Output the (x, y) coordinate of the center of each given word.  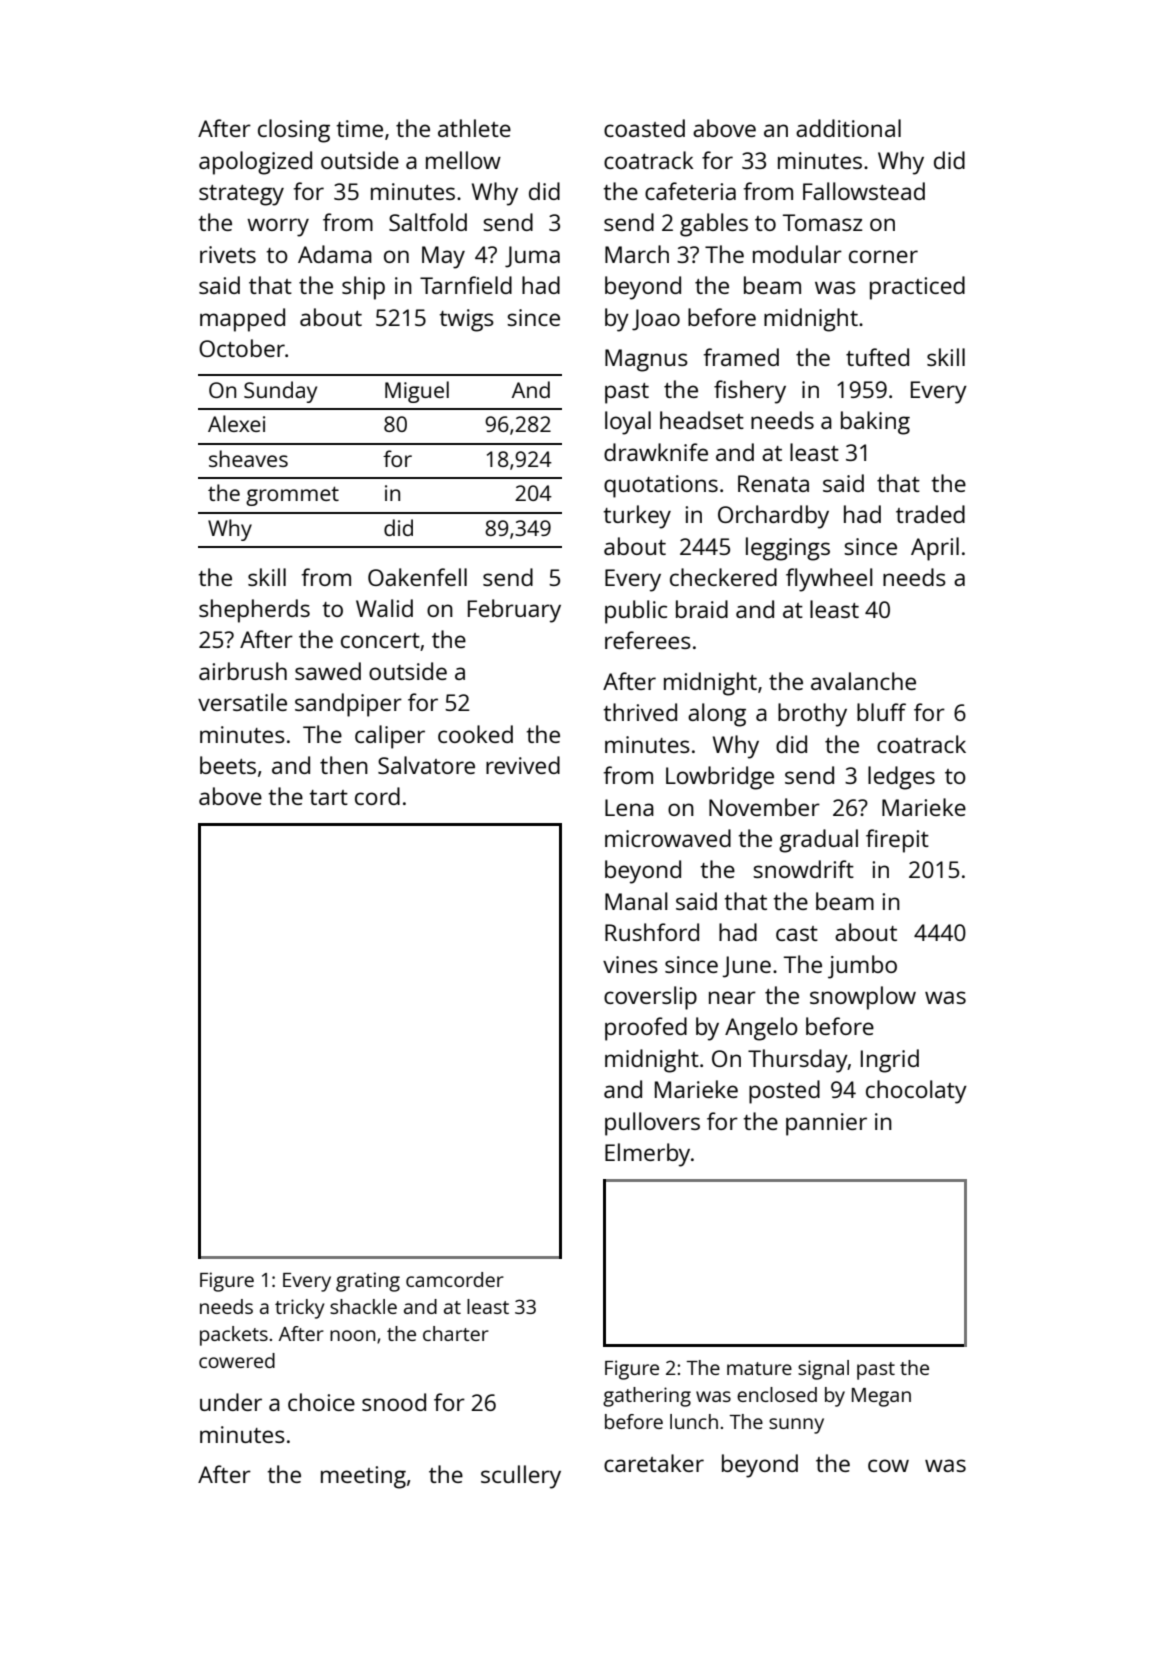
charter (456, 1333)
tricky (300, 1309)
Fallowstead (864, 191)
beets (228, 765)
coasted (644, 128)
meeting (363, 1477)
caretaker (654, 1463)
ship (363, 288)
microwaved (668, 838)
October (242, 348)
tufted (877, 357)
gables (714, 225)
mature (759, 1368)
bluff (881, 712)
